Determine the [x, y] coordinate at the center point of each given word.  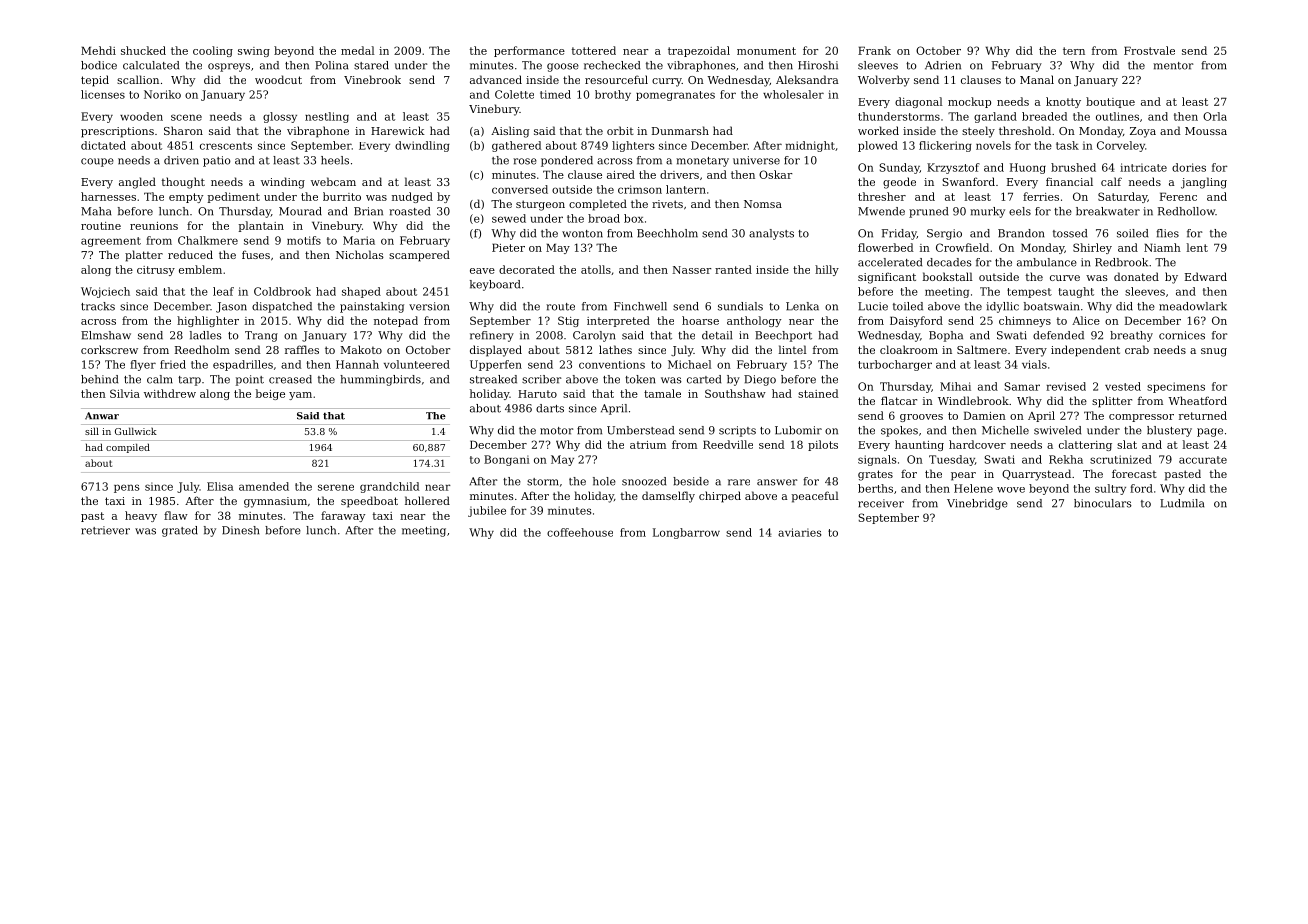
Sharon [183, 130]
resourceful [616, 79]
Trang [261, 336]
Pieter [508, 247]
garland [995, 117]
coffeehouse [580, 532]
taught [1076, 292]
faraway [343, 516]
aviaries [799, 532]
